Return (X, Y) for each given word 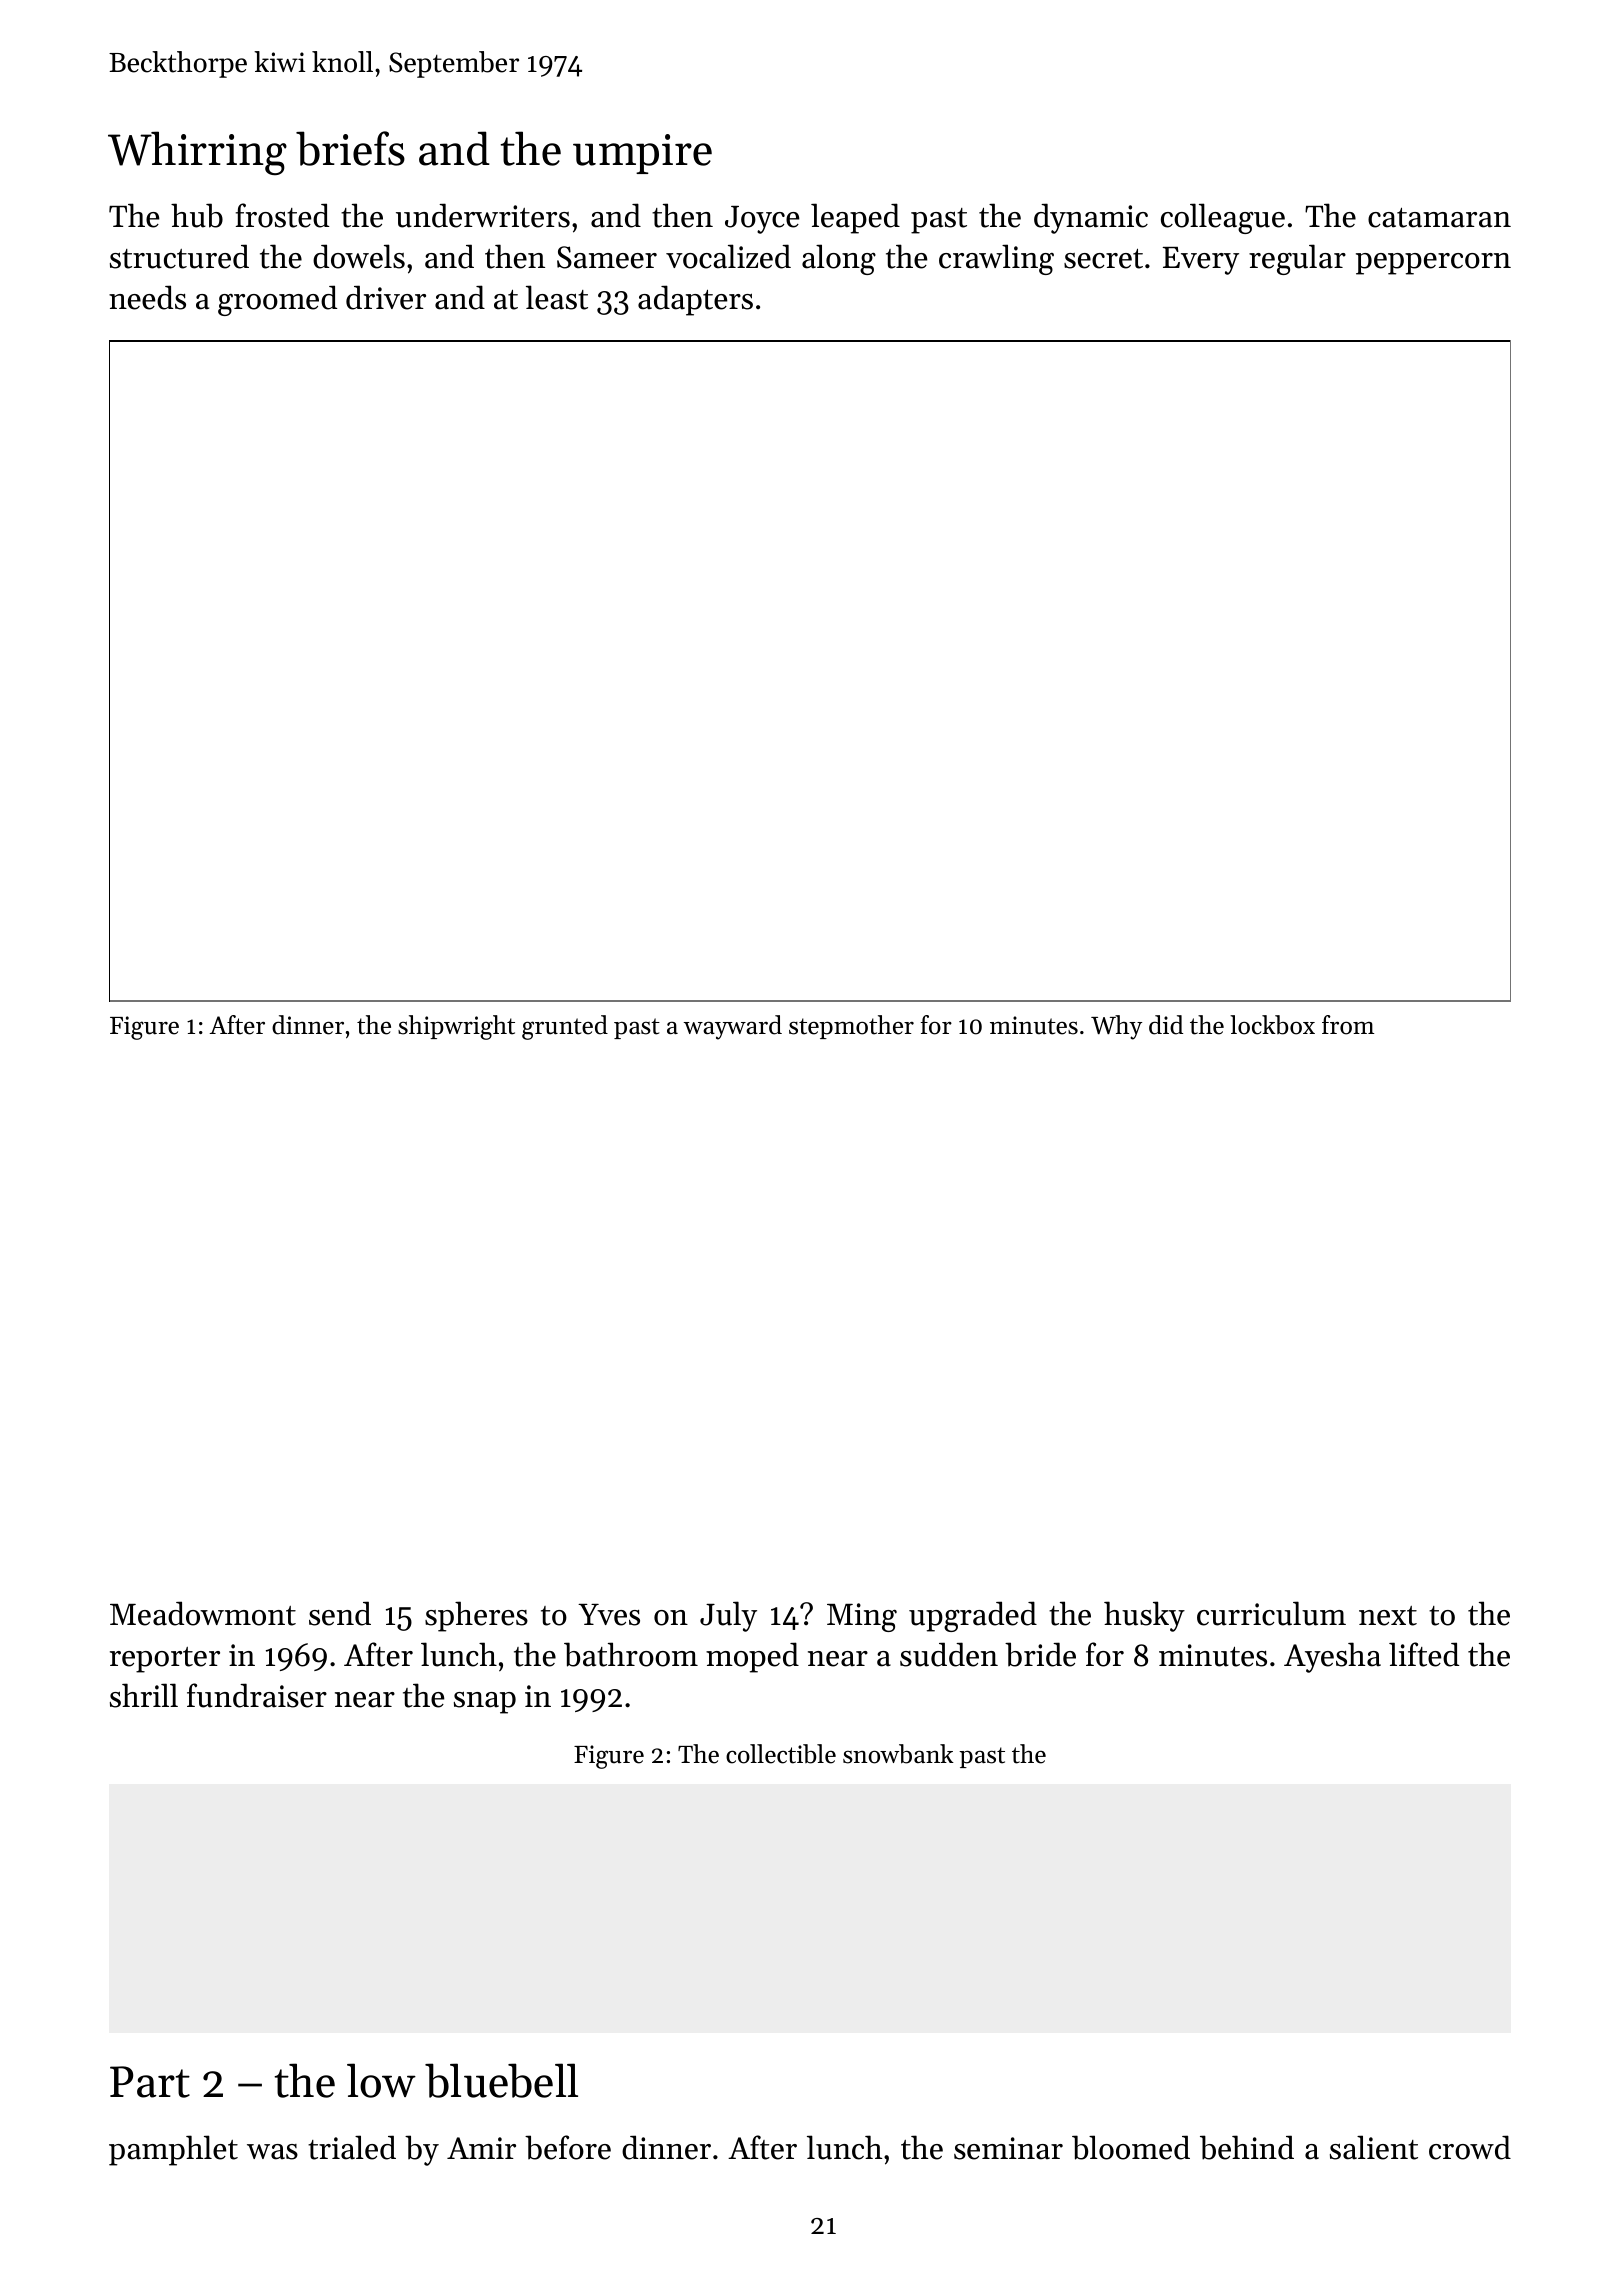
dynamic (1091, 218)
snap (485, 1703)
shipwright (456, 1027)
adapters (695, 300)
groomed (277, 300)
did (1166, 1025)
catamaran (1439, 218)
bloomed (1131, 2147)
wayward (733, 1027)
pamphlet (173, 2150)
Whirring (197, 153)
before (568, 2147)
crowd (1470, 2147)
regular (1297, 259)
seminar (1008, 2148)
